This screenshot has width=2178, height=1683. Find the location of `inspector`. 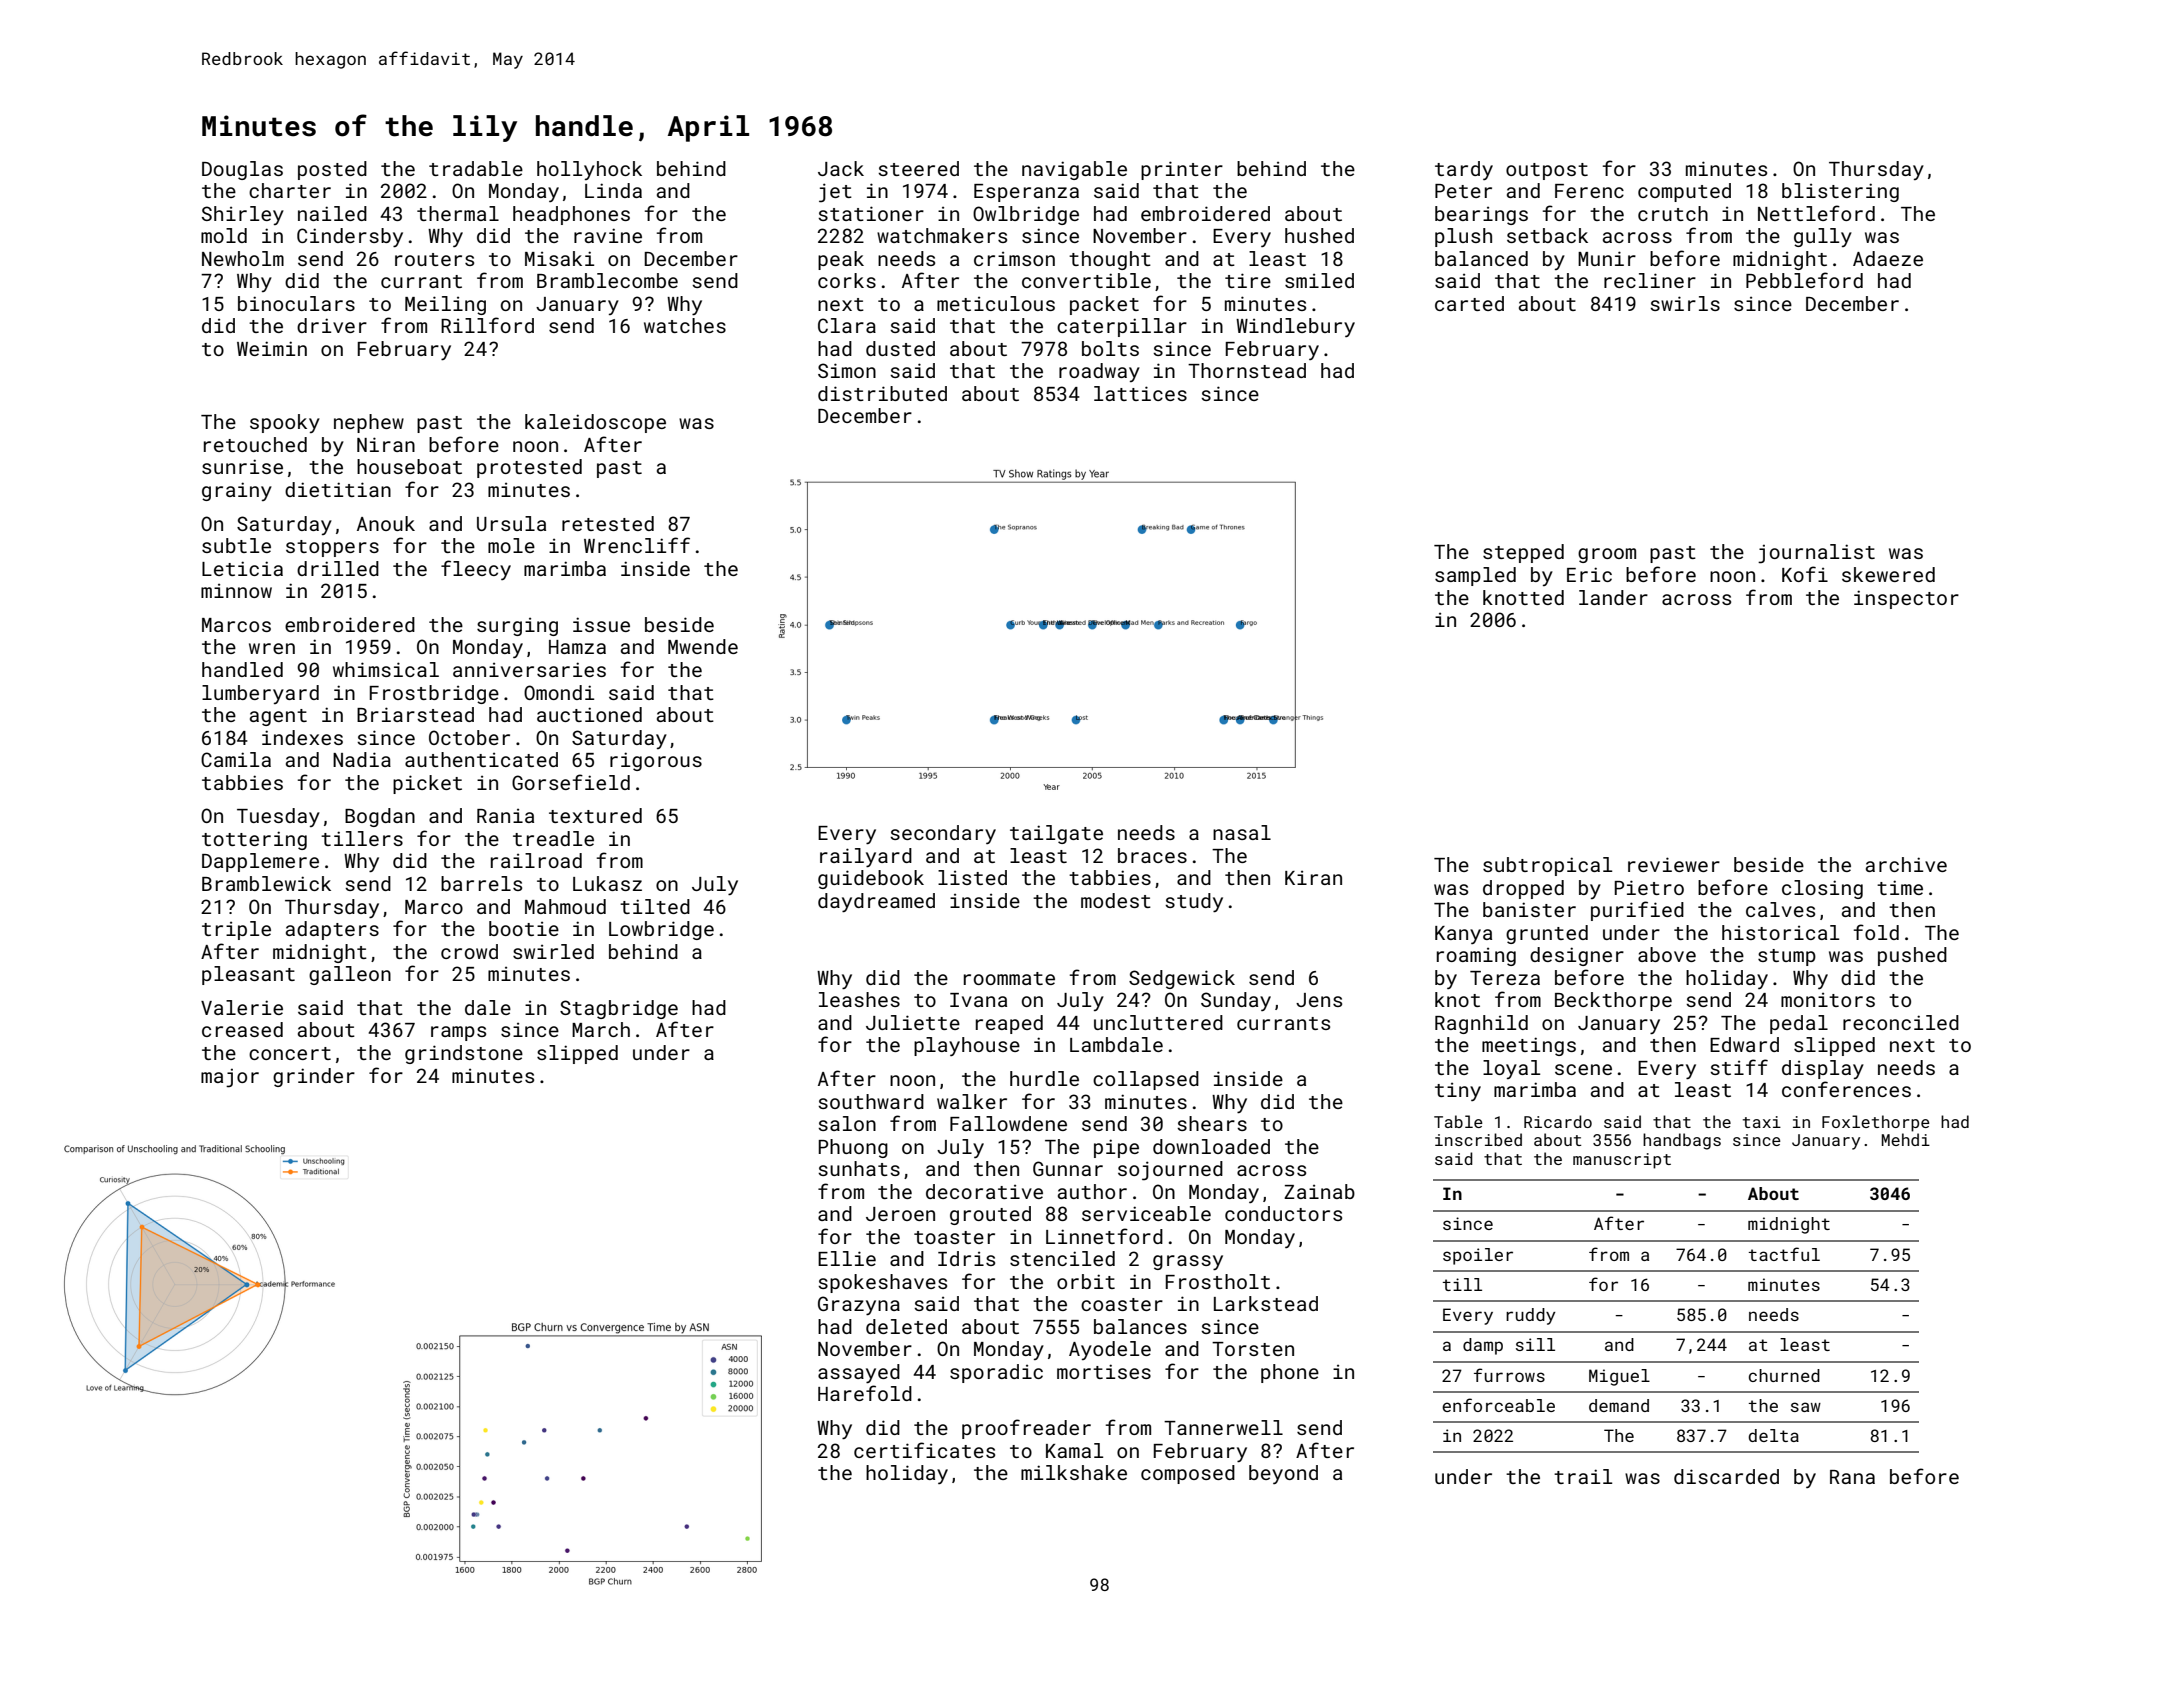

inspector is located at coordinates (1906, 599).
